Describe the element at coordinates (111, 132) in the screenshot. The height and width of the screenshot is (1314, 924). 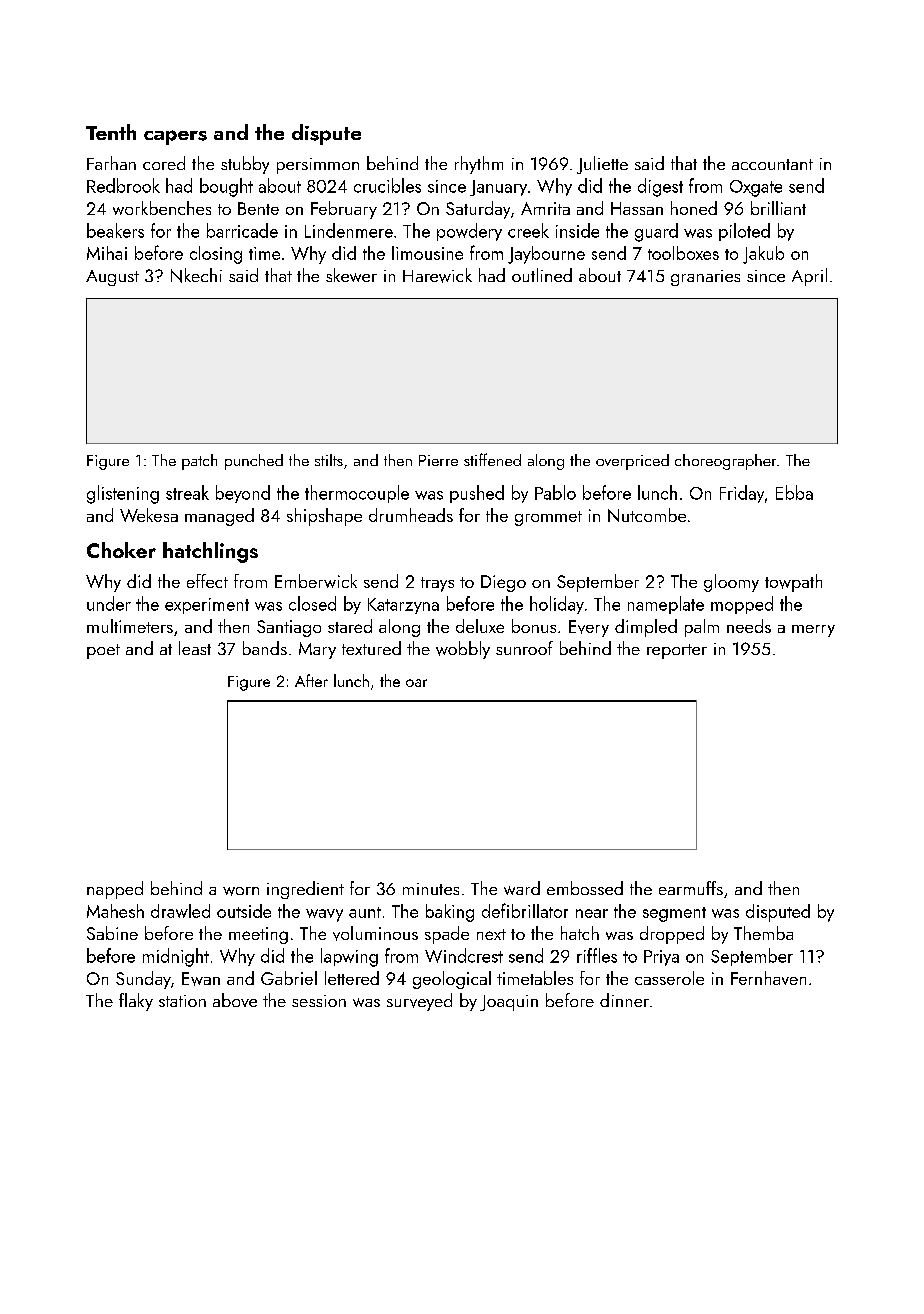
I see `Tenth` at that location.
